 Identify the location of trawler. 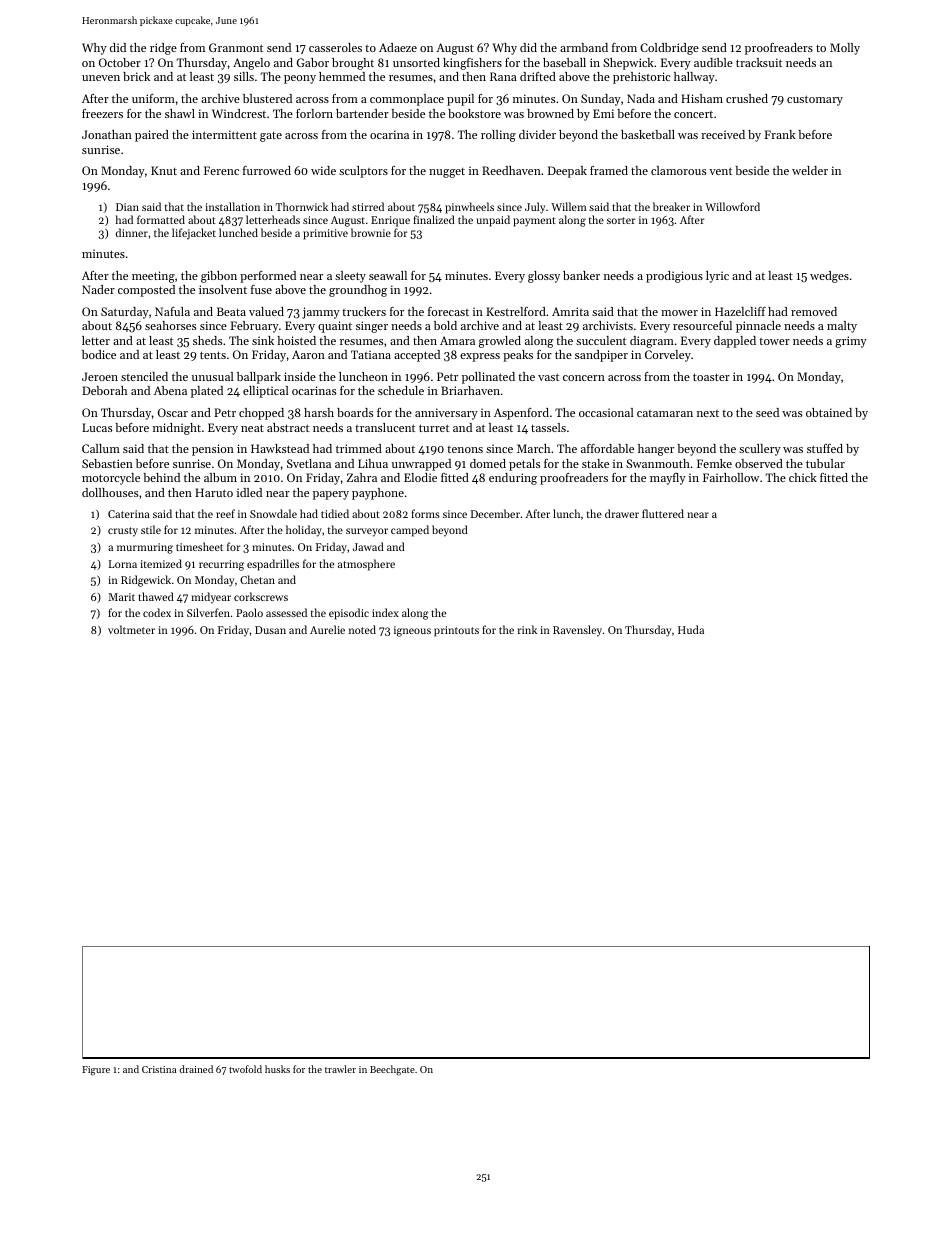
(340, 1069).
